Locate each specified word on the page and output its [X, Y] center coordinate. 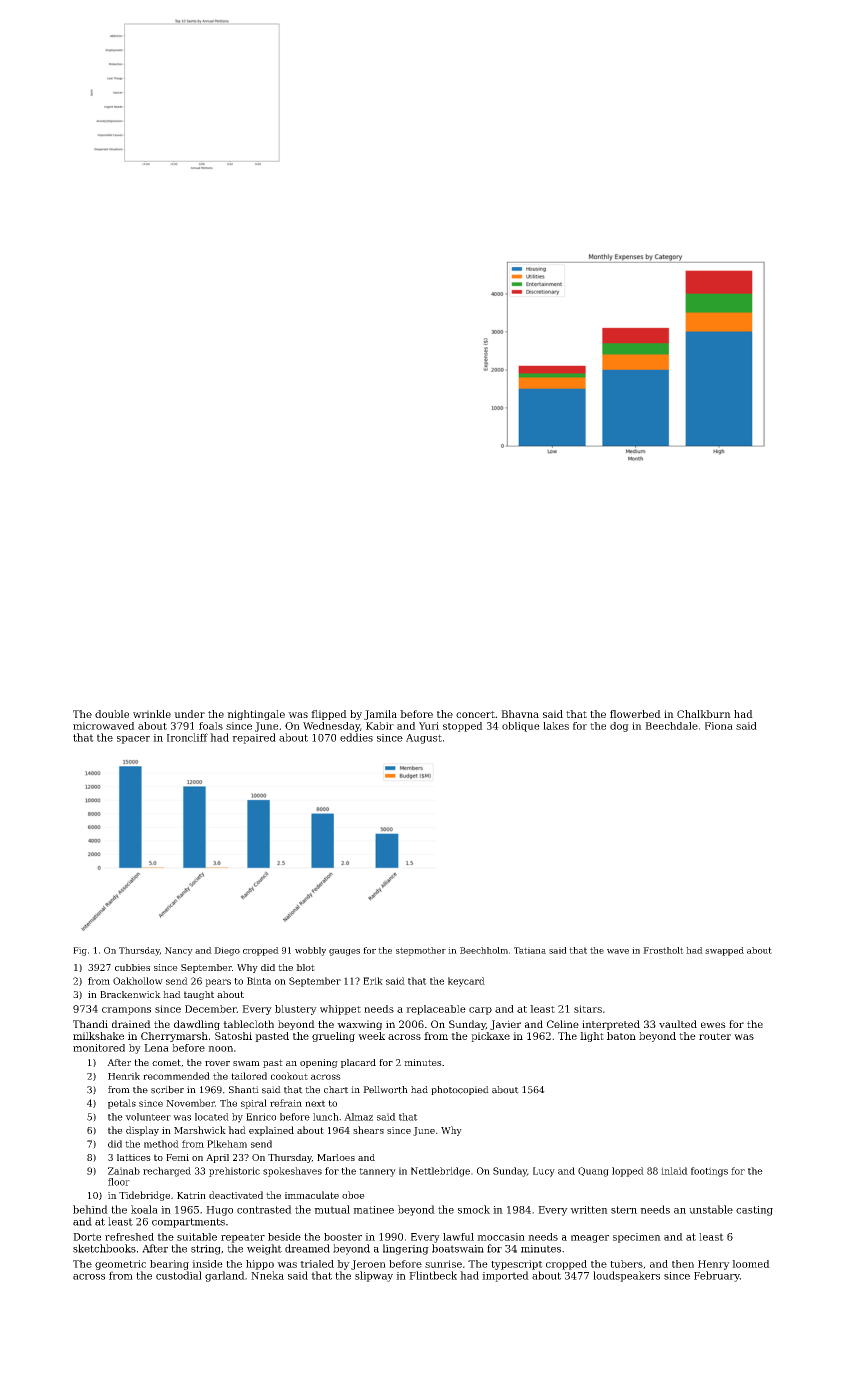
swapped [724, 951]
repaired [254, 738]
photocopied [460, 1090]
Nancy [179, 951]
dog [619, 727]
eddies [356, 737]
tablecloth [248, 1024]
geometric [120, 1265]
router [715, 1036]
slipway [374, 1276]
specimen [637, 1238]
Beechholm [484, 950]
